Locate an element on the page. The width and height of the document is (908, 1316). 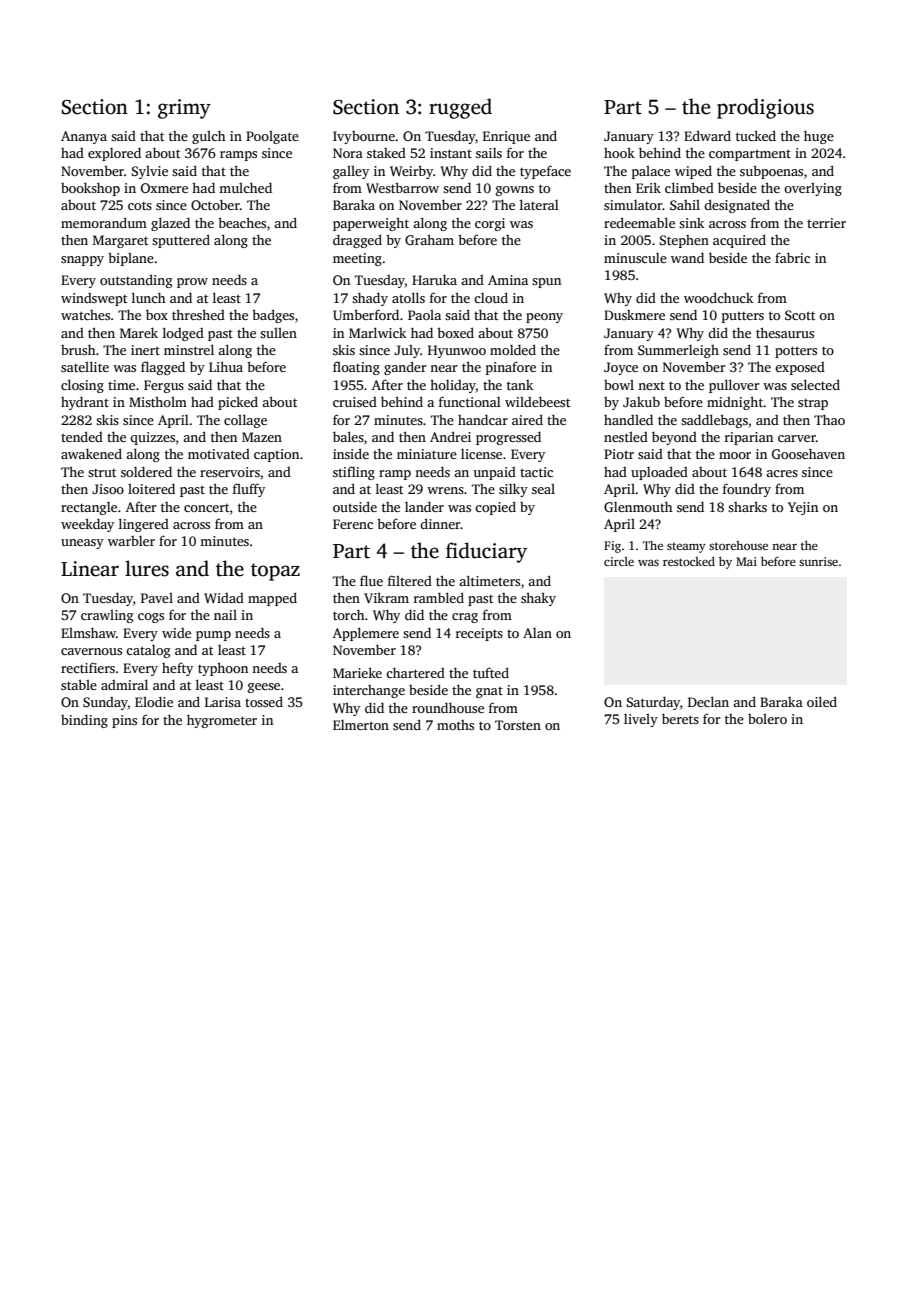
gander is located at coordinates (405, 368).
